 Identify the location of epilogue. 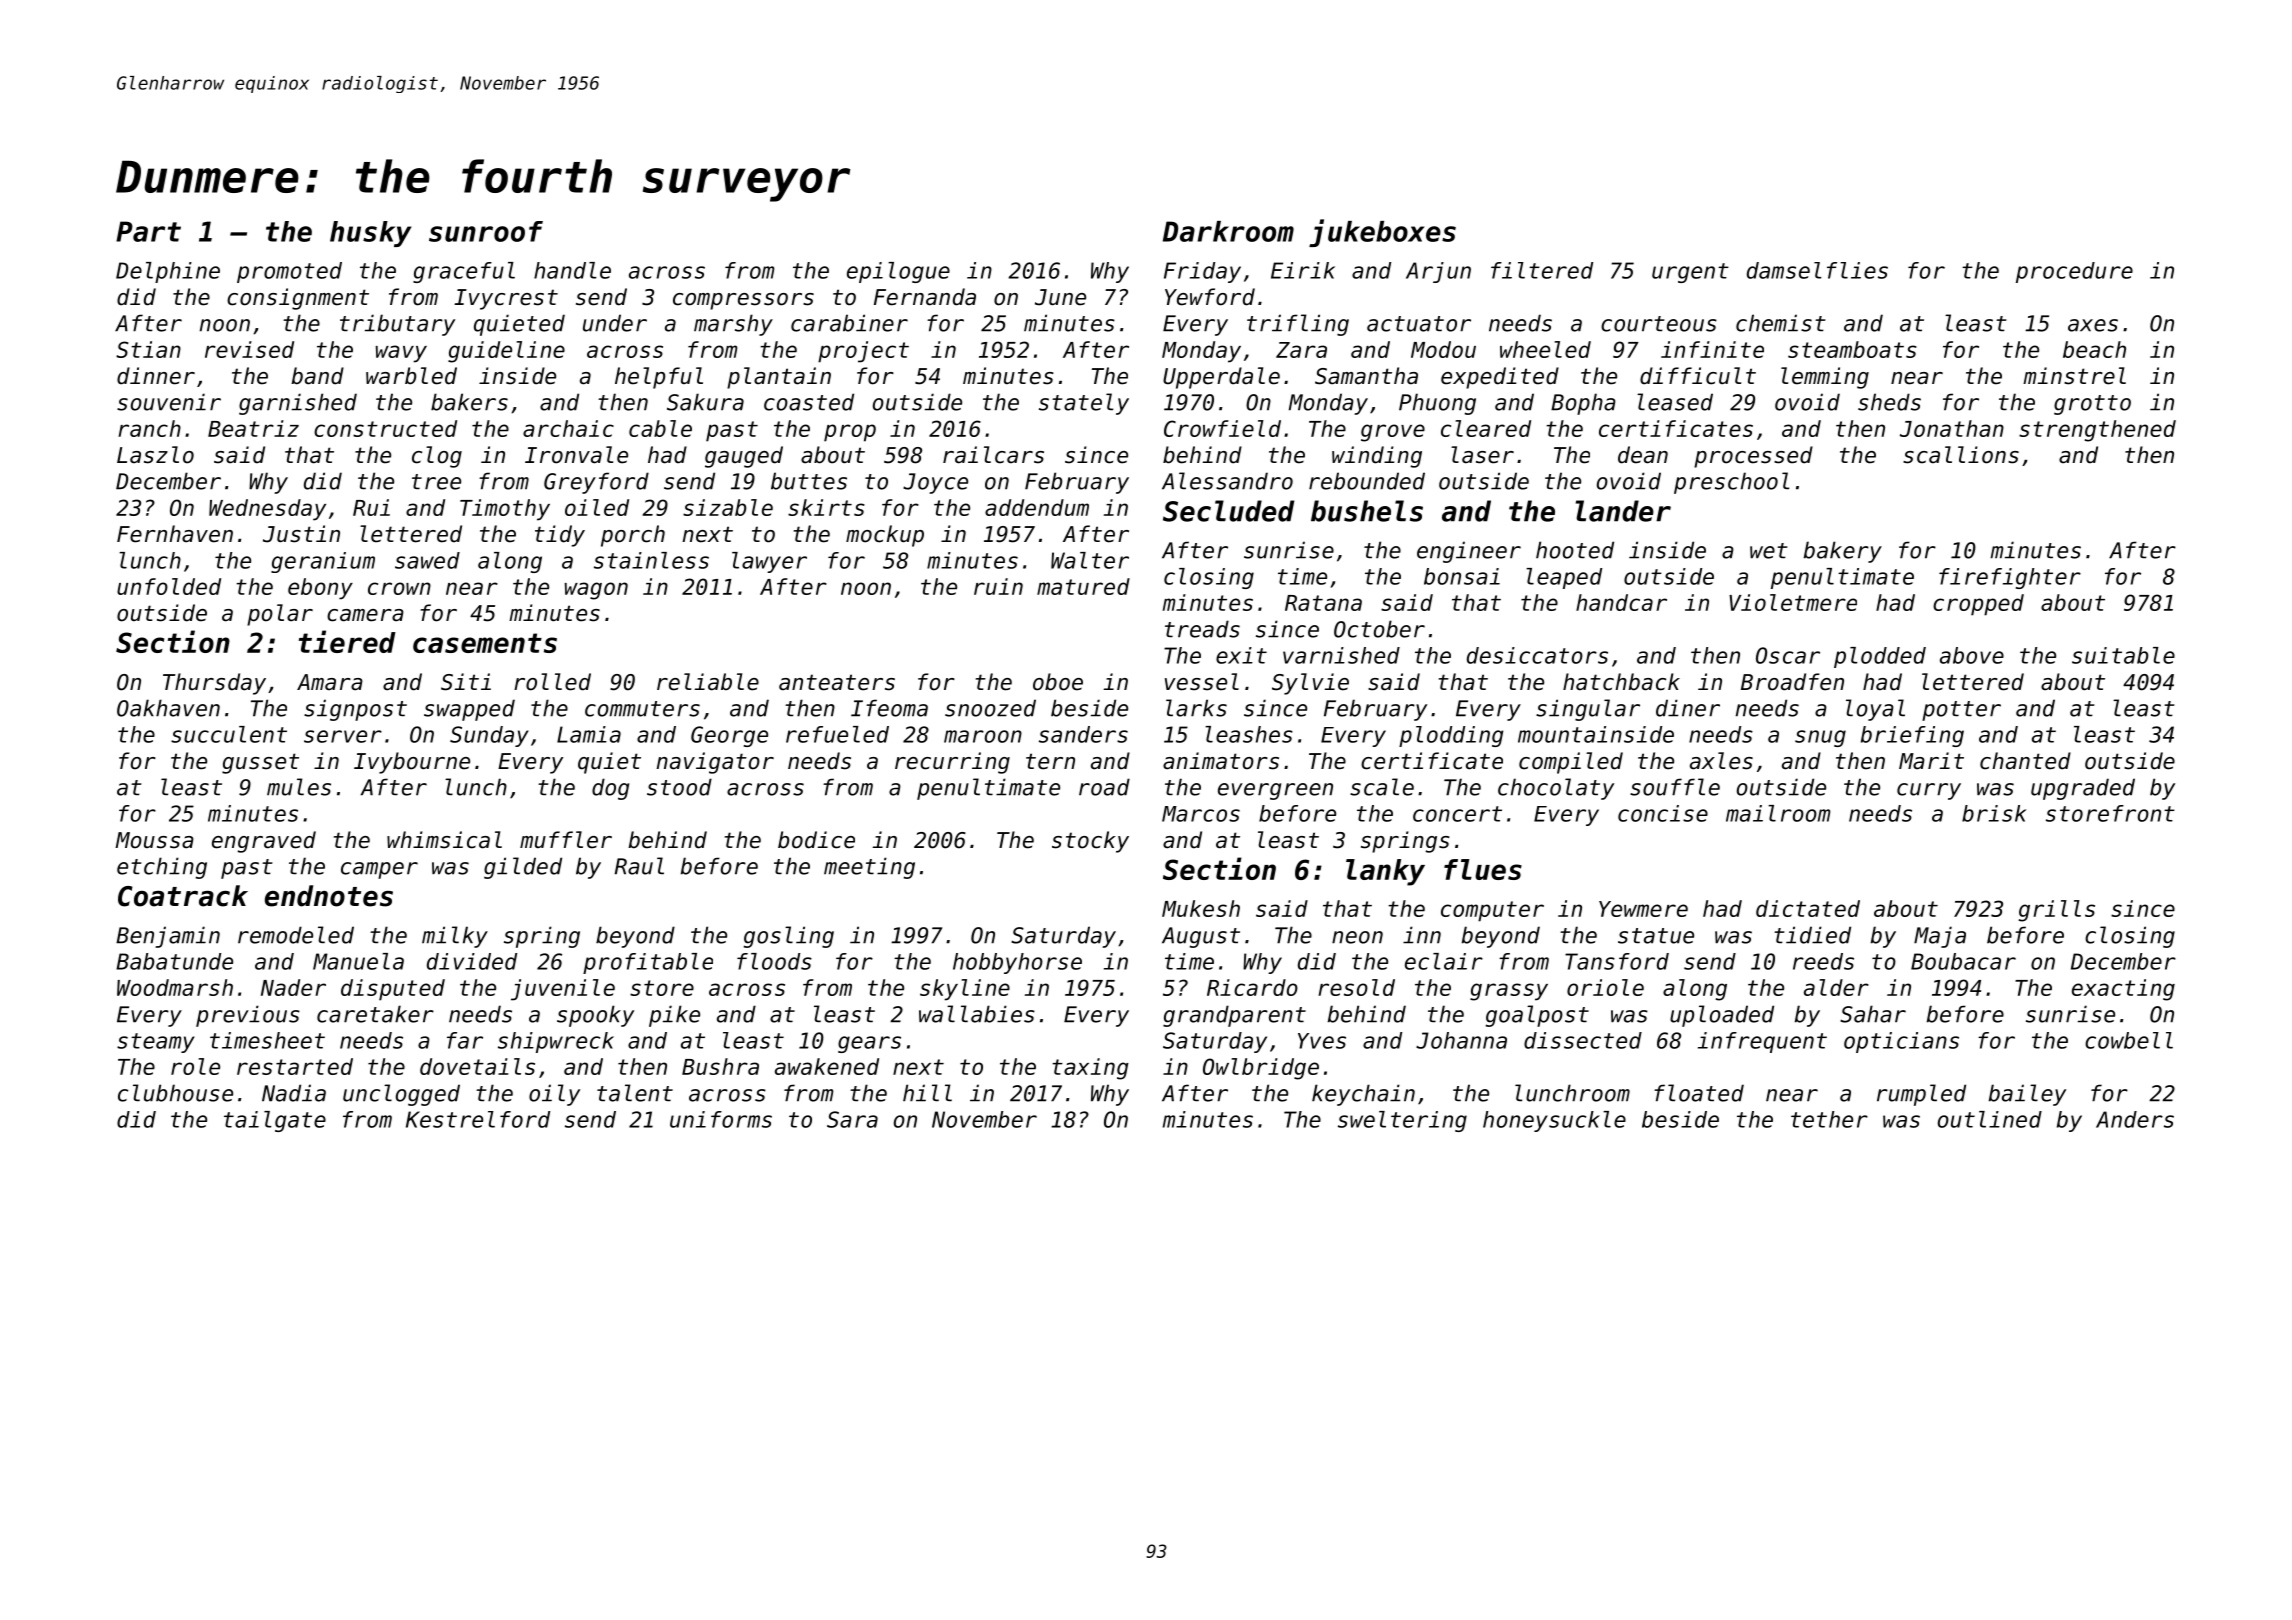
(898, 272).
